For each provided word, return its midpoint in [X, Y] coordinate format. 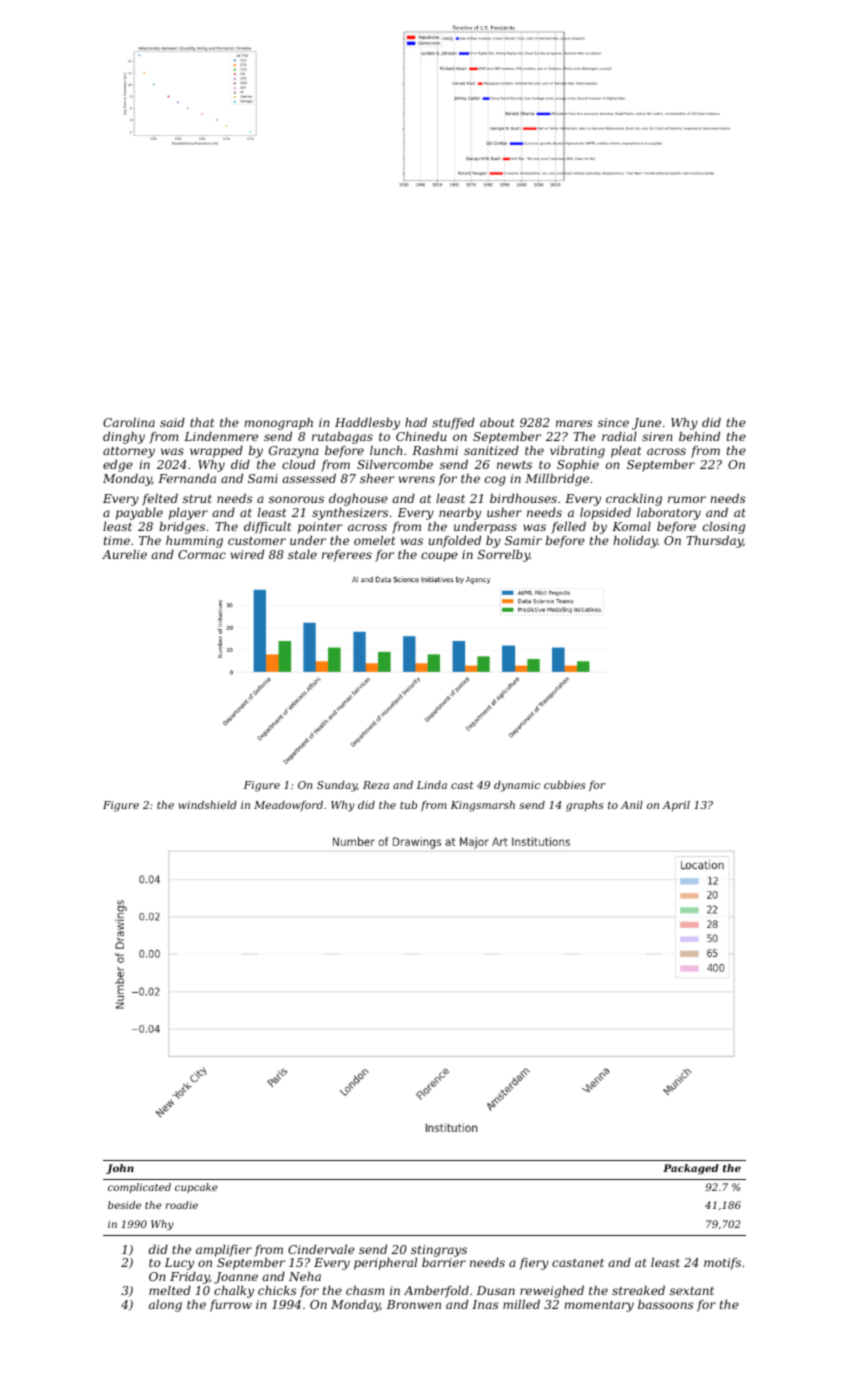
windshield [207, 805]
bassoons [665, 1304]
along [165, 1306]
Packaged [691, 1169]
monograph [278, 424]
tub [408, 805]
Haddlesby [367, 424]
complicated [139, 1188]
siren [657, 436]
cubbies [564, 785]
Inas [485, 1304]
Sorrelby [504, 556]
